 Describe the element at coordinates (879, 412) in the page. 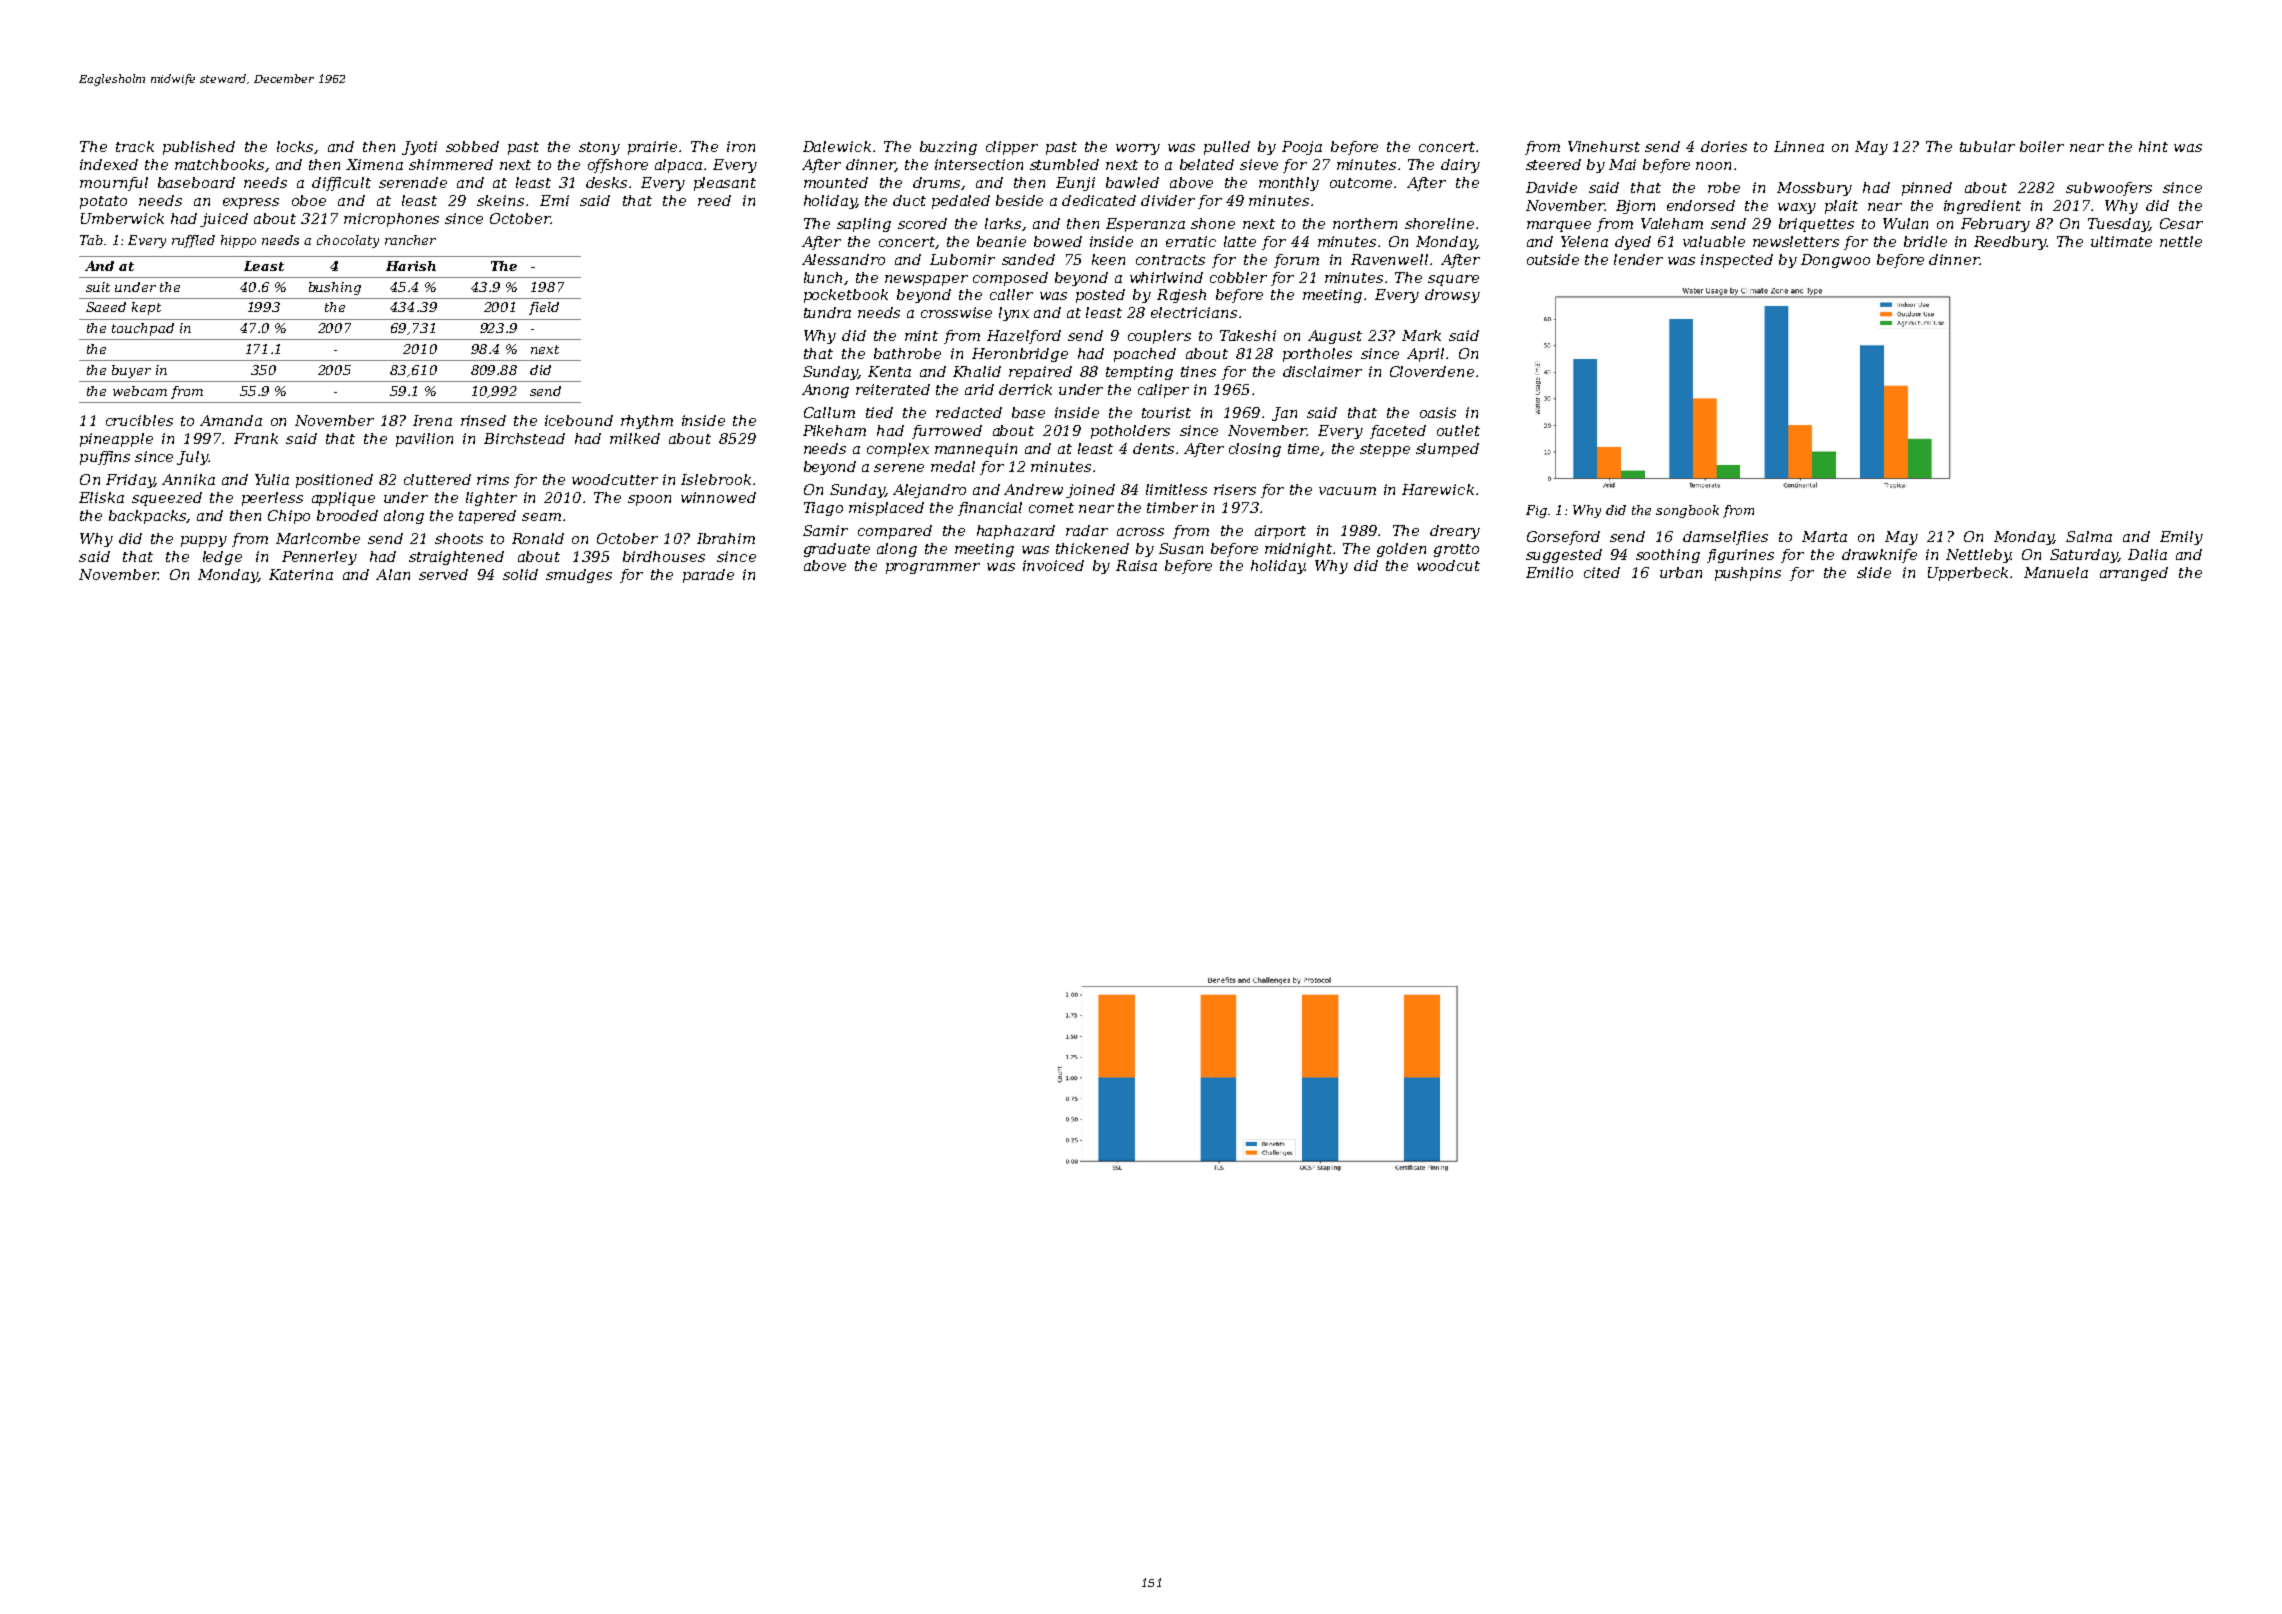

I see `tied` at that location.
